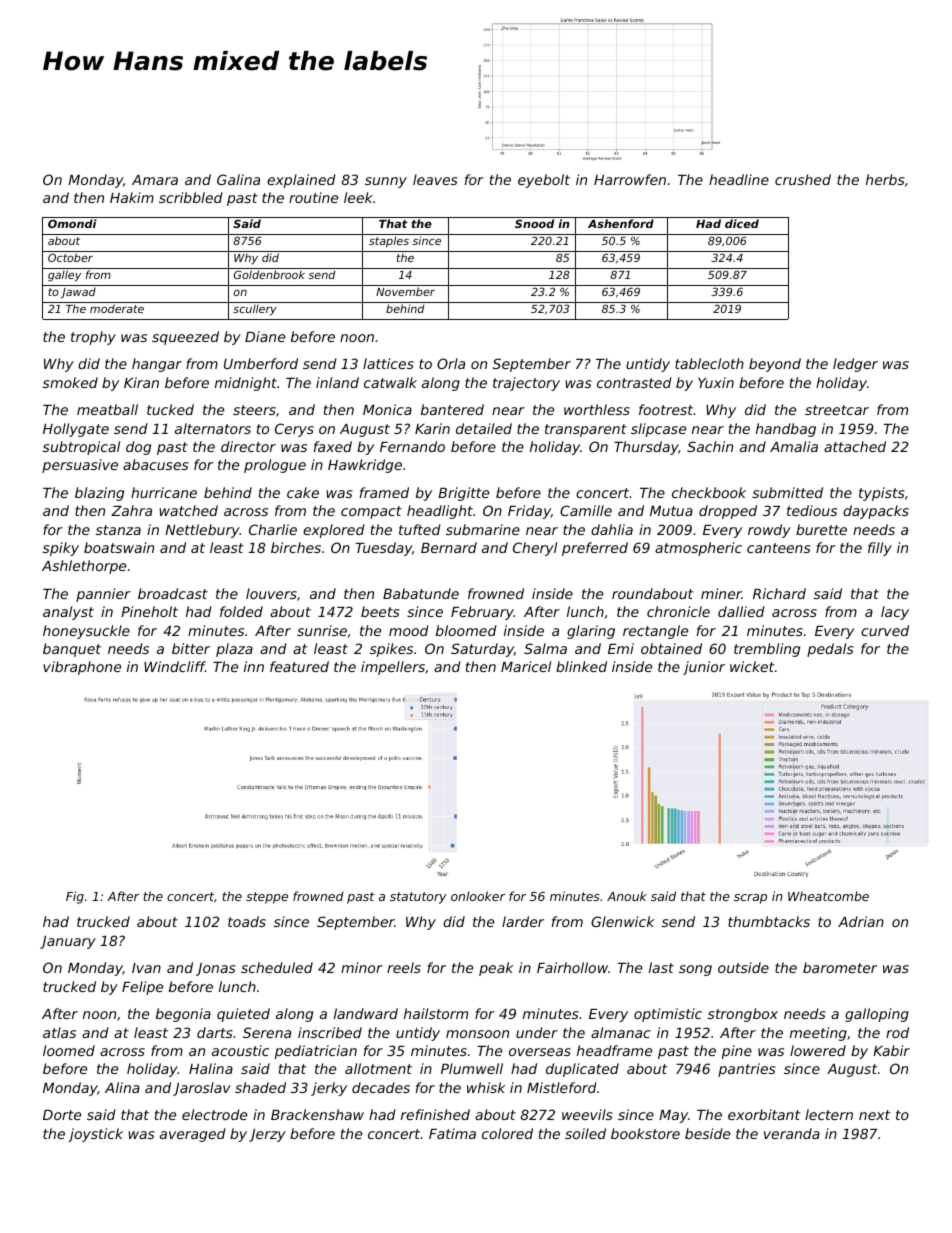 The width and height of the screenshot is (952, 1233). I want to click on quieted, so click(243, 1015).
